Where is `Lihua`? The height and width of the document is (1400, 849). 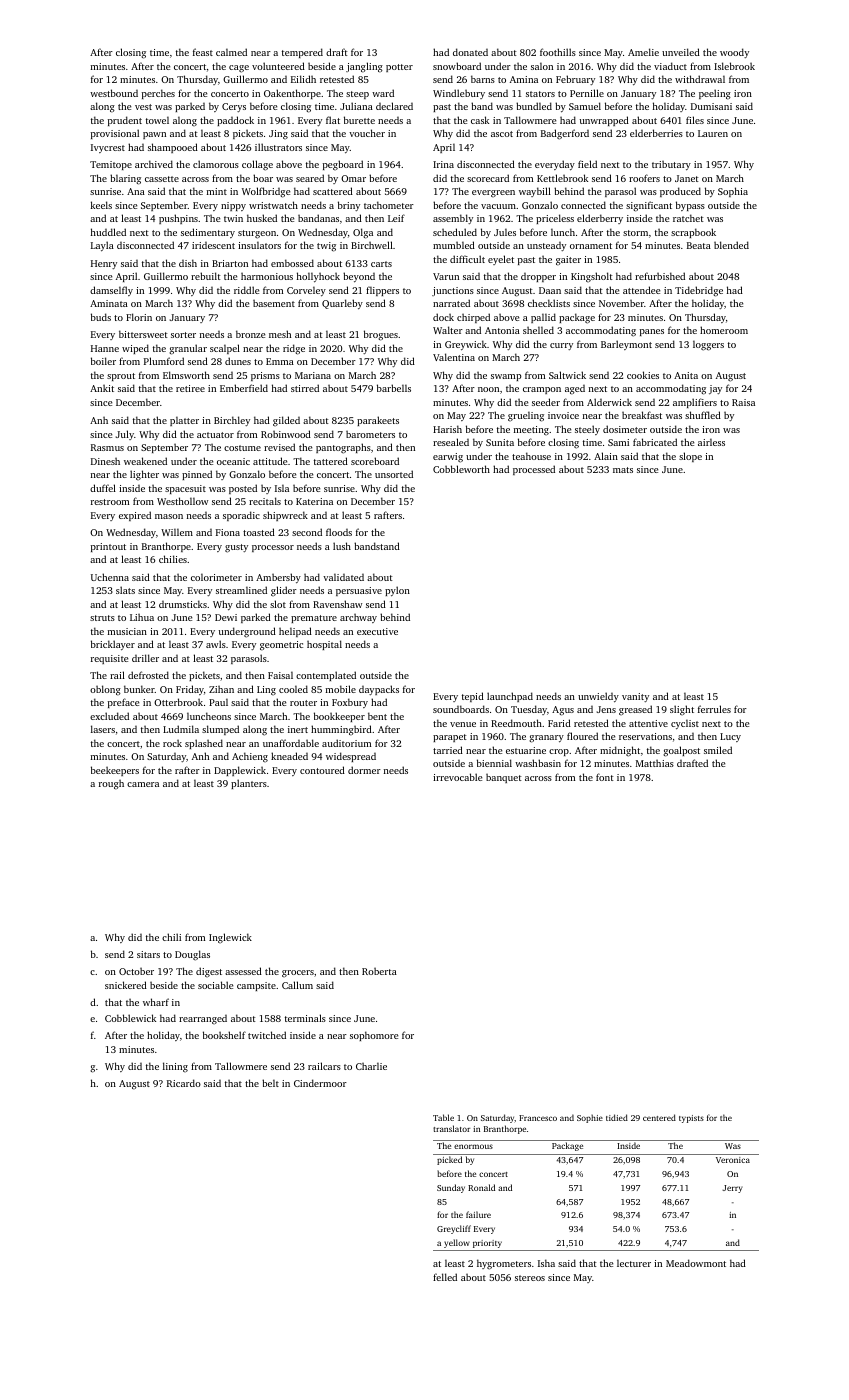
Lihua is located at coordinates (142, 617).
